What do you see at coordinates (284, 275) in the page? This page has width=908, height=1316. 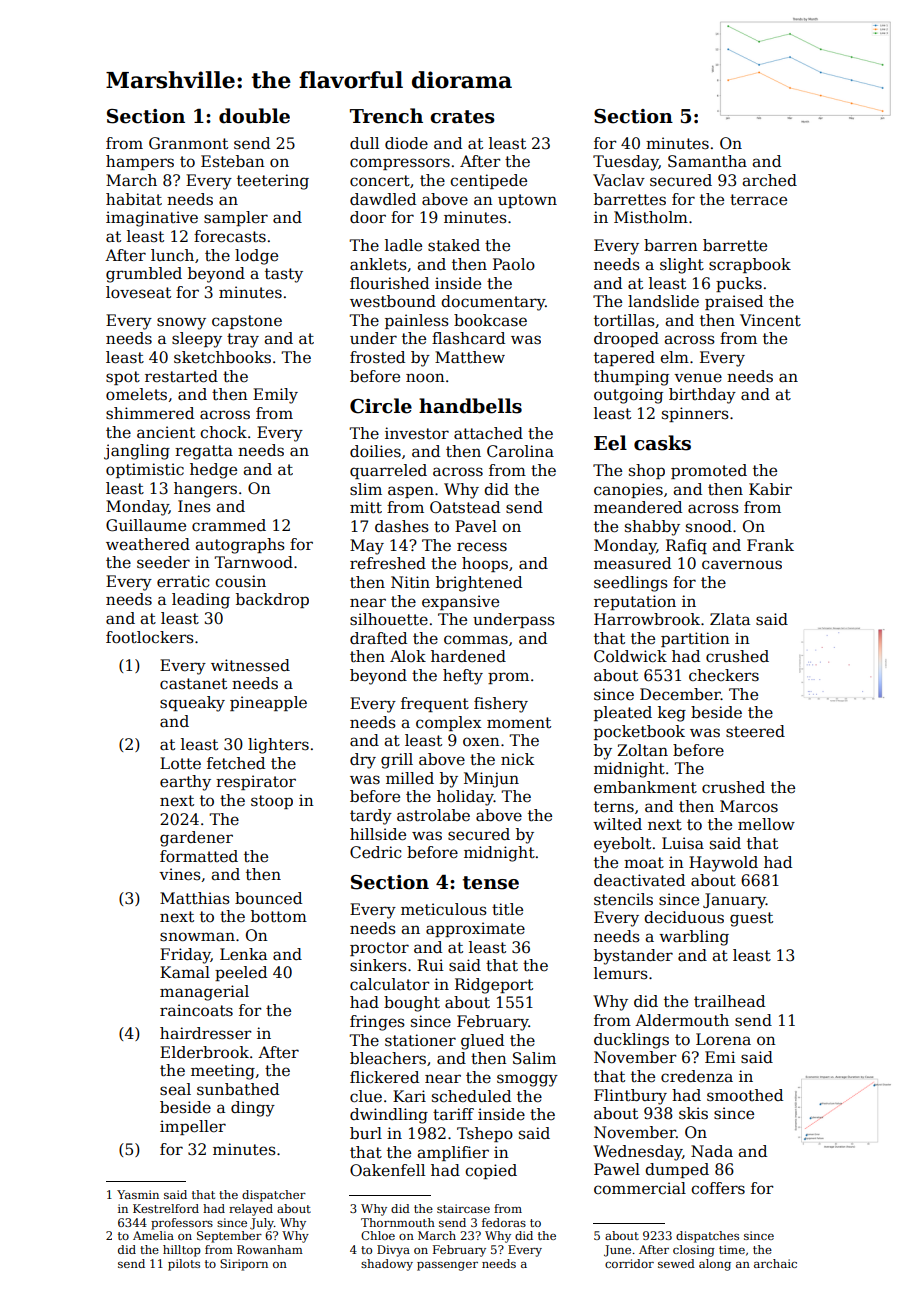 I see `tasty` at bounding box center [284, 275].
